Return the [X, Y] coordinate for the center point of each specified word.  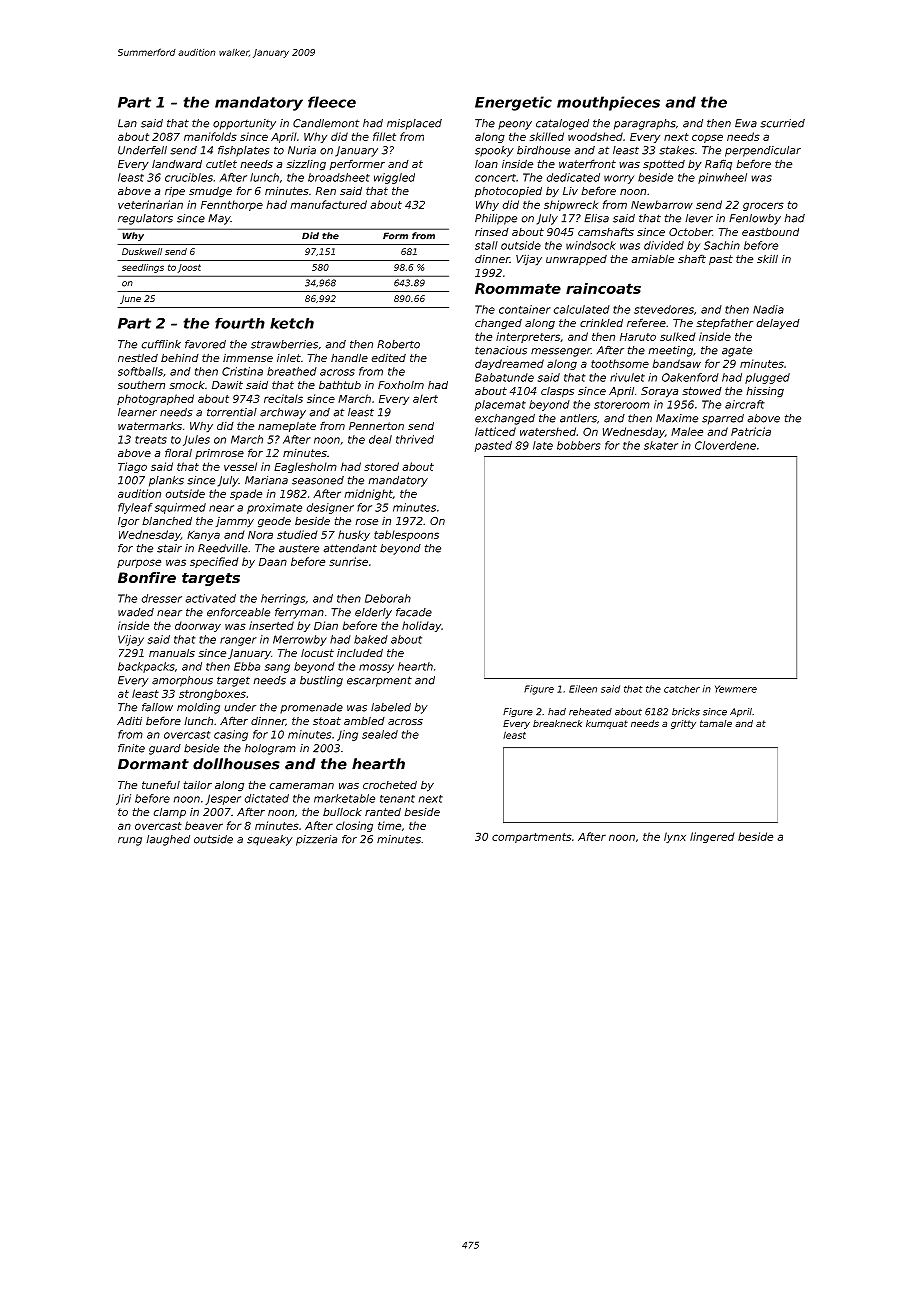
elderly [373, 613]
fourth [240, 323]
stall [486, 245]
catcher [682, 689]
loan [486, 164]
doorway [198, 626]
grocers [763, 206]
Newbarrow [662, 204]
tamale [716, 723]
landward [177, 163]
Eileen [583, 689]
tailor [198, 784]
